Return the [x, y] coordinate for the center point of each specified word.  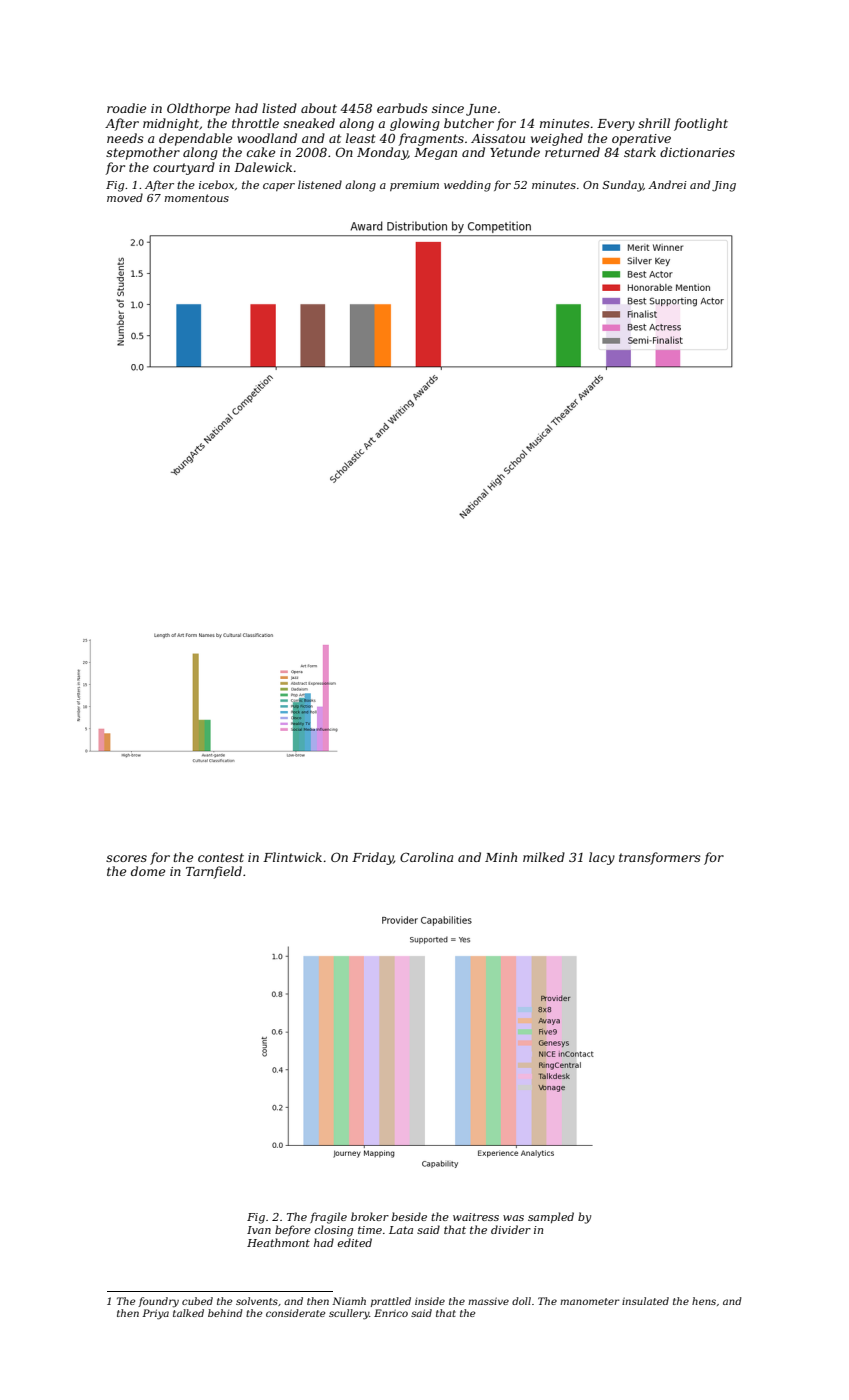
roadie [126, 108]
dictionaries [697, 152]
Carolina [426, 857]
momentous [197, 198]
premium [414, 186]
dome [148, 871]
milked [544, 857]
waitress [476, 1217]
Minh [501, 857]
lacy [602, 858]
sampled [551, 1217]
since [448, 108]
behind [225, 1313]
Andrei [667, 184]
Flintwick [292, 857]
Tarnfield [214, 872]
